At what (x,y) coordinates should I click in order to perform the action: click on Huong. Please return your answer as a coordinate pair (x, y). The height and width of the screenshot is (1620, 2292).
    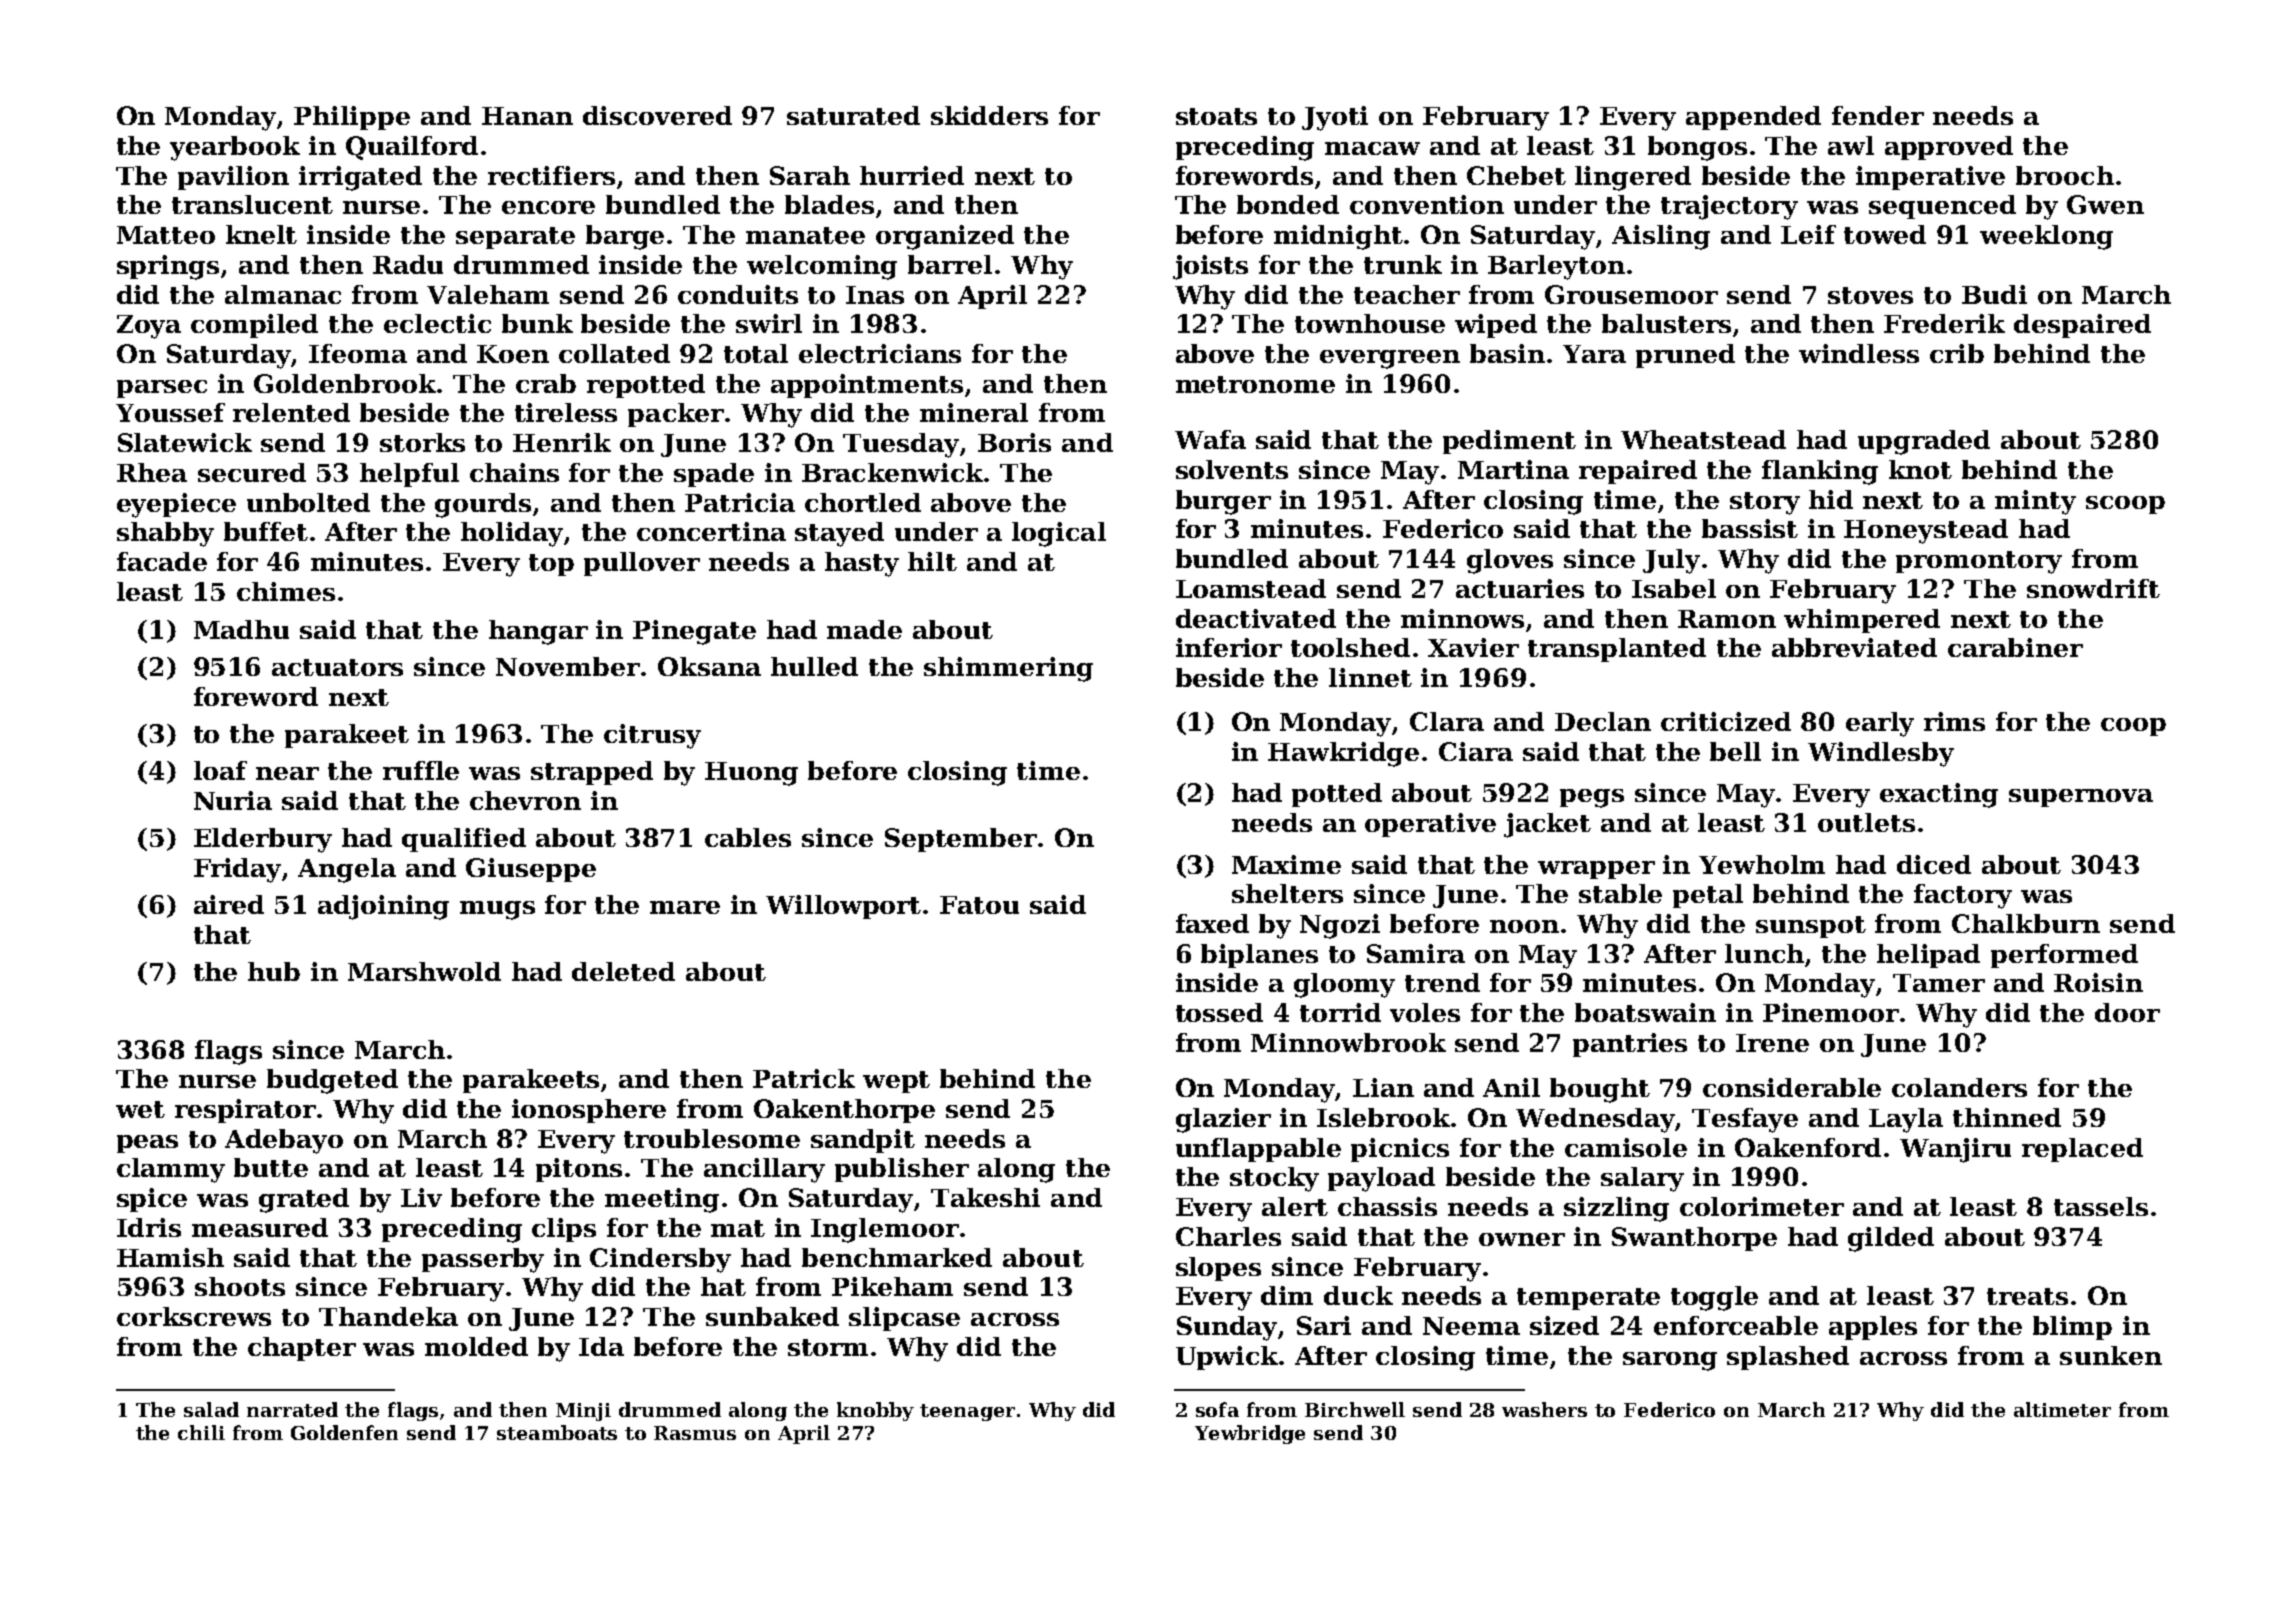
    Looking at the image, I should click on (751, 774).
